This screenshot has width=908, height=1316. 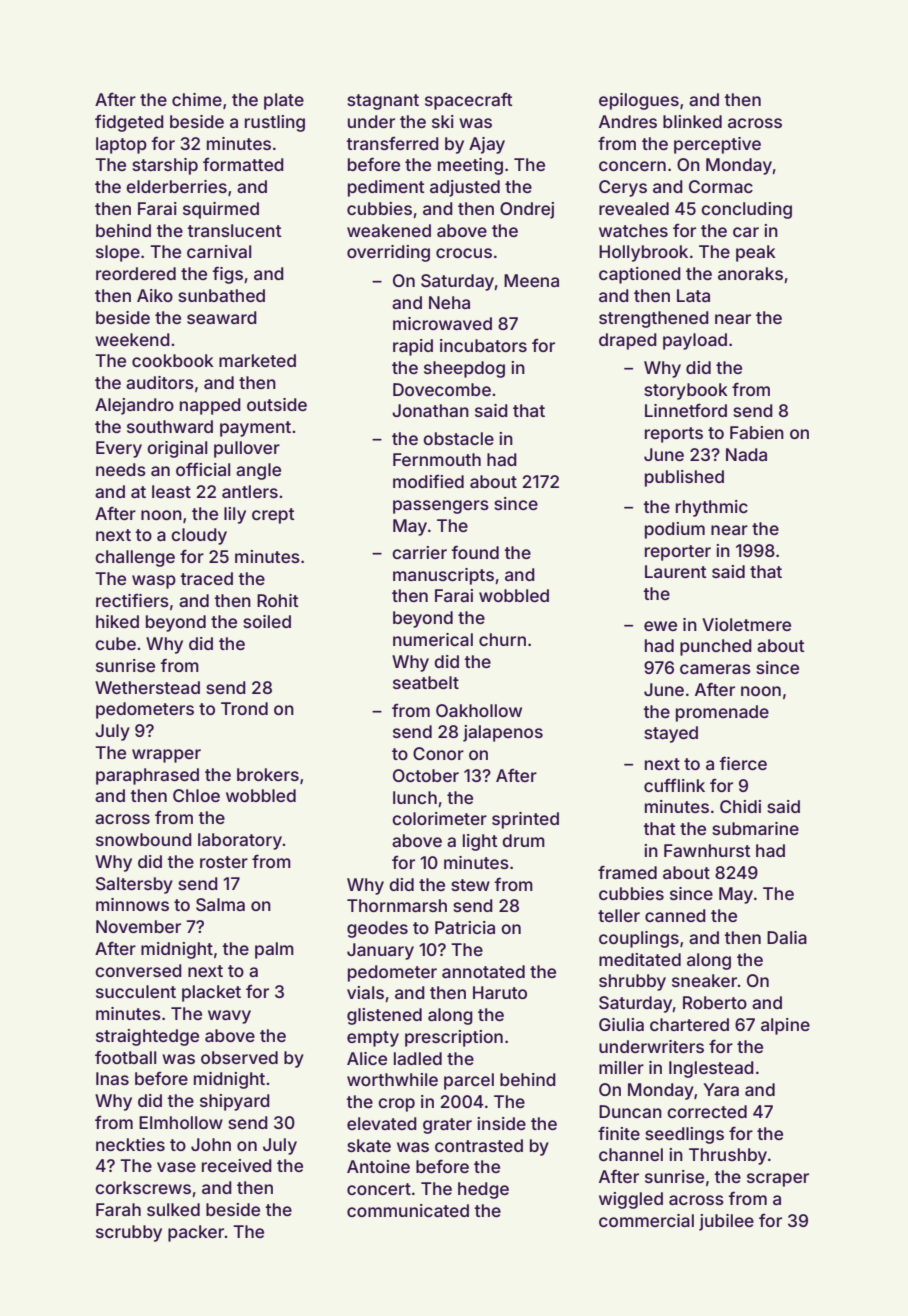 I want to click on angle, so click(x=258, y=471).
